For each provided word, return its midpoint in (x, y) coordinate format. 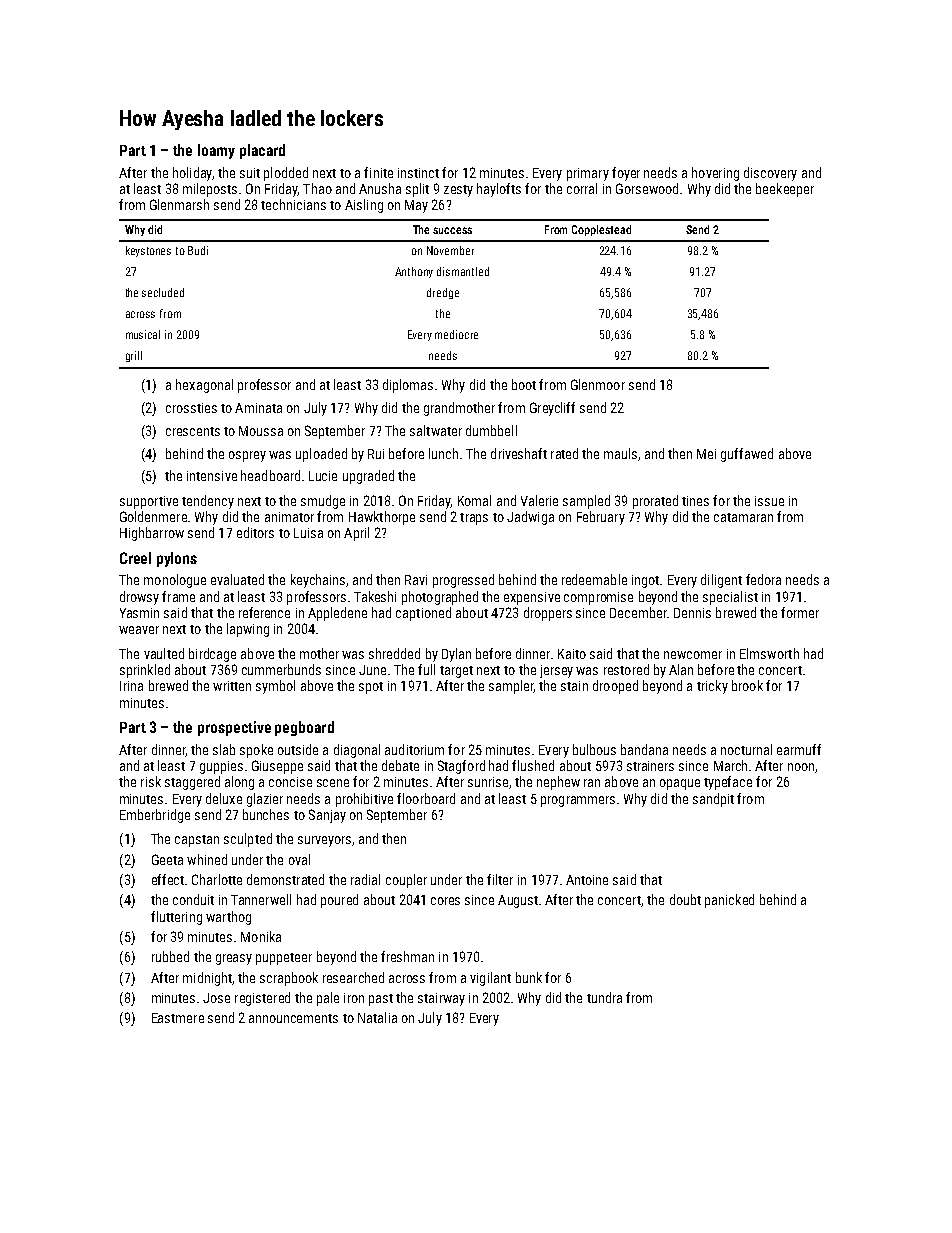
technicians (293, 204)
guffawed (747, 455)
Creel (135, 558)
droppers (548, 614)
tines (695, 501)
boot (524, 384)
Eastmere (178, 1018)
